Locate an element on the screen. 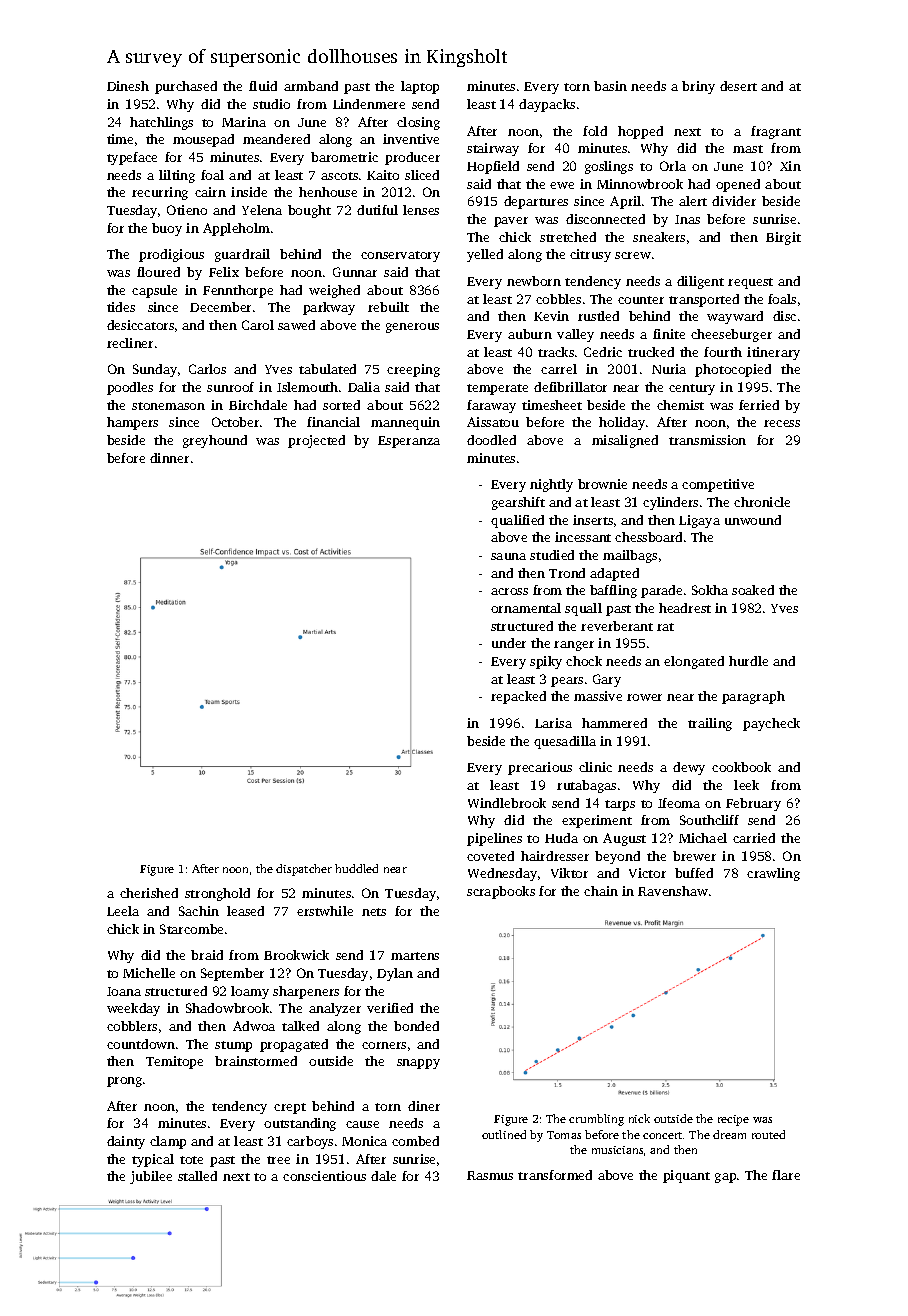 The width and height of the screenshot is (908, 1316). elongated is located at coordinates (694, 662).
